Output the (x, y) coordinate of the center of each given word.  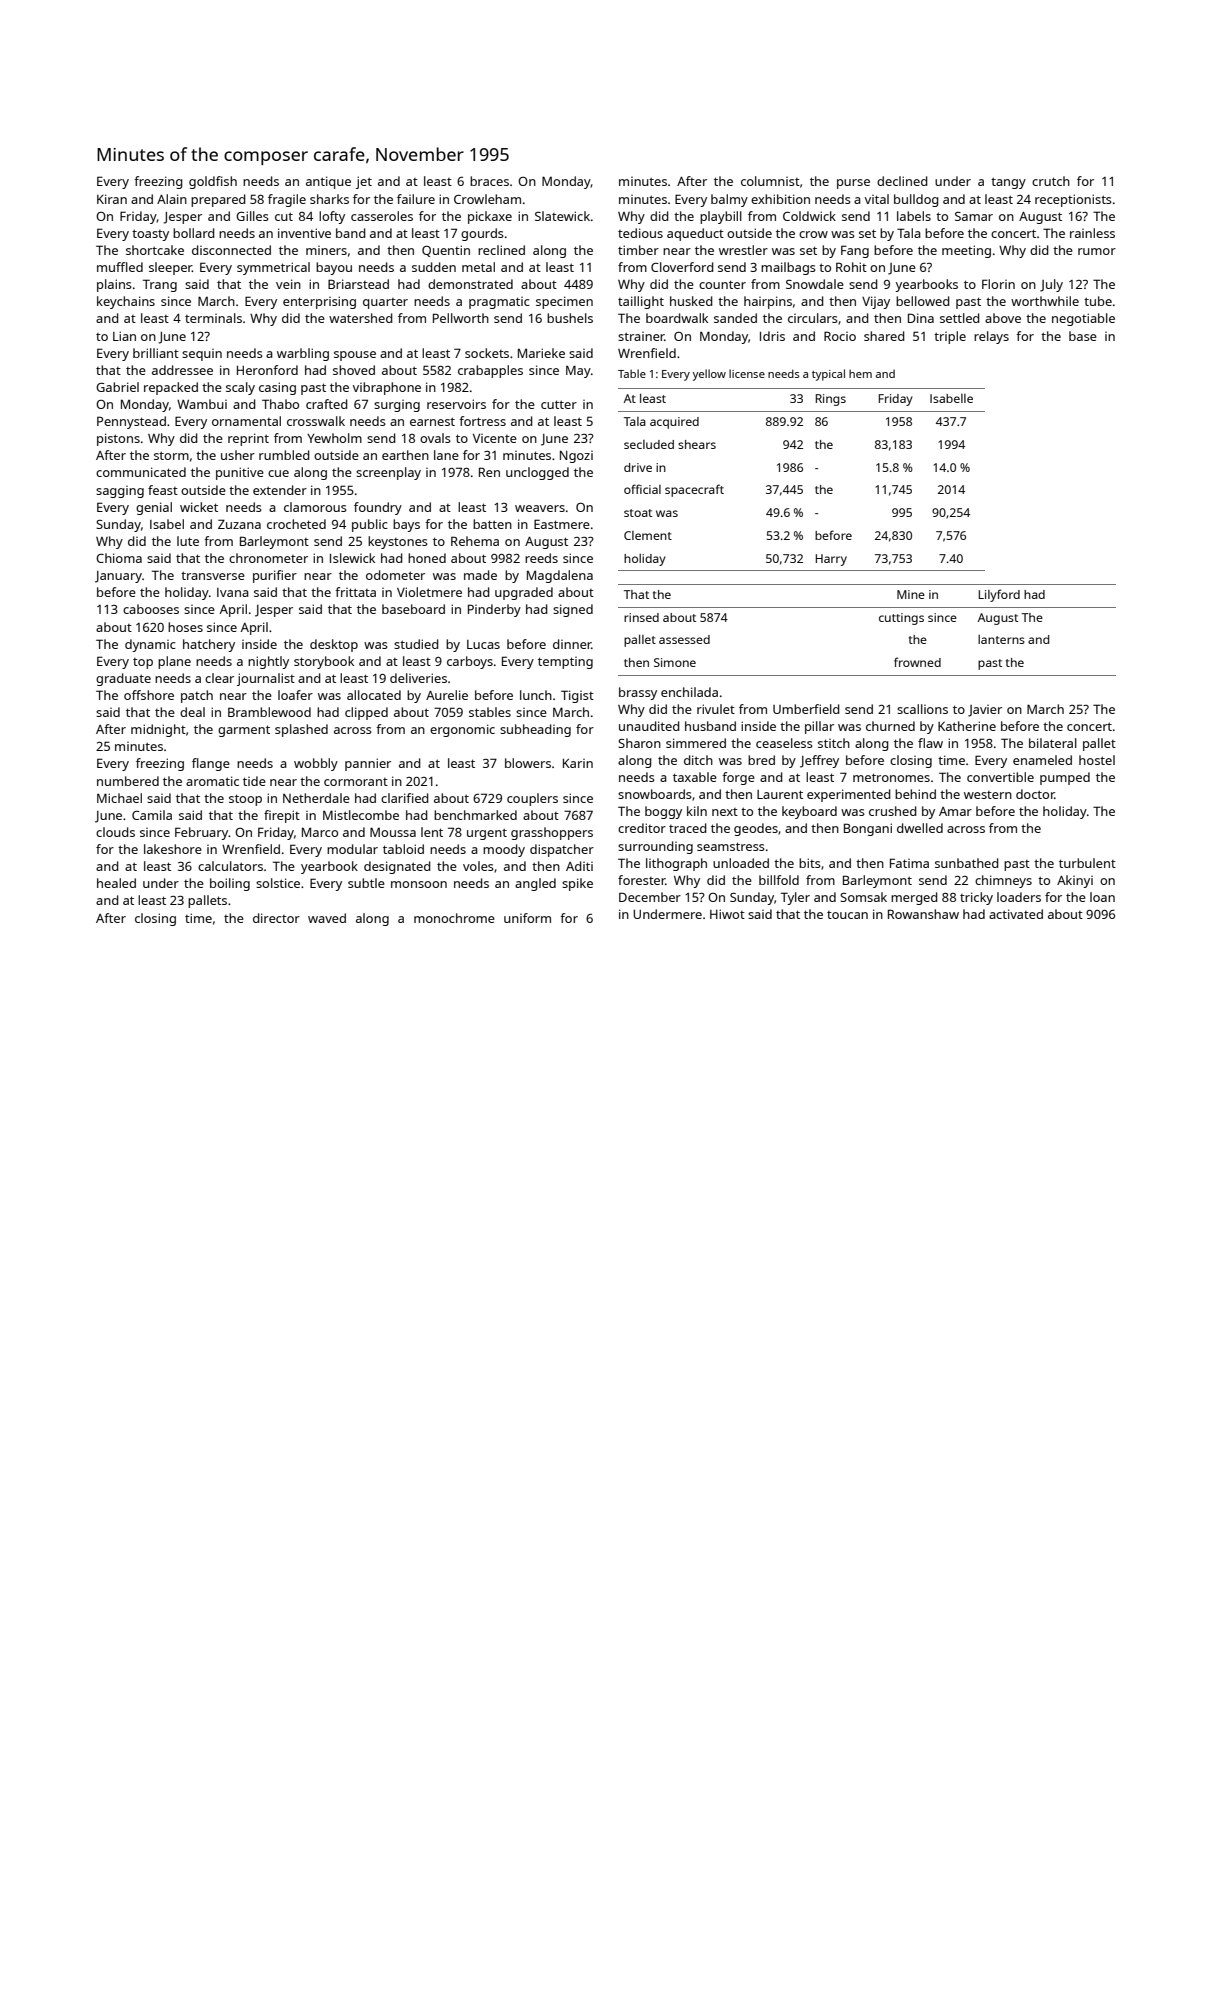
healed (116, 883)
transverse (213, 575)
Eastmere (562, 524)
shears (697, 444)
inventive (304, 233)
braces (489, 181)
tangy (1008, 183)
